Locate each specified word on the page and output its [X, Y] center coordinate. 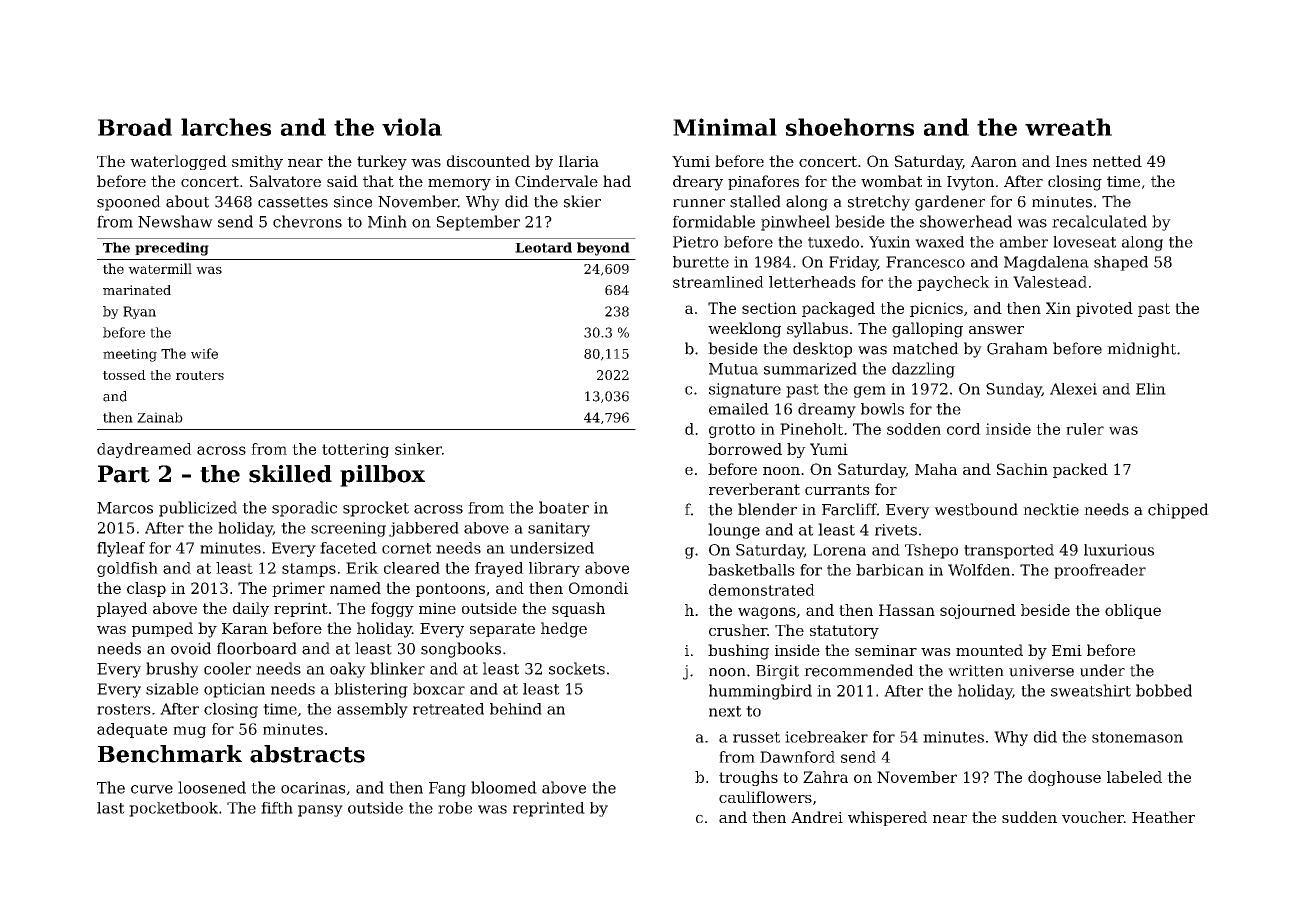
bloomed [504, 787]
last [111, 808]
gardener [950, 203]
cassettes [293, 202]
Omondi [598, 588]
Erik [362, 568]
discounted [488, 161]
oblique [1133, 611]
